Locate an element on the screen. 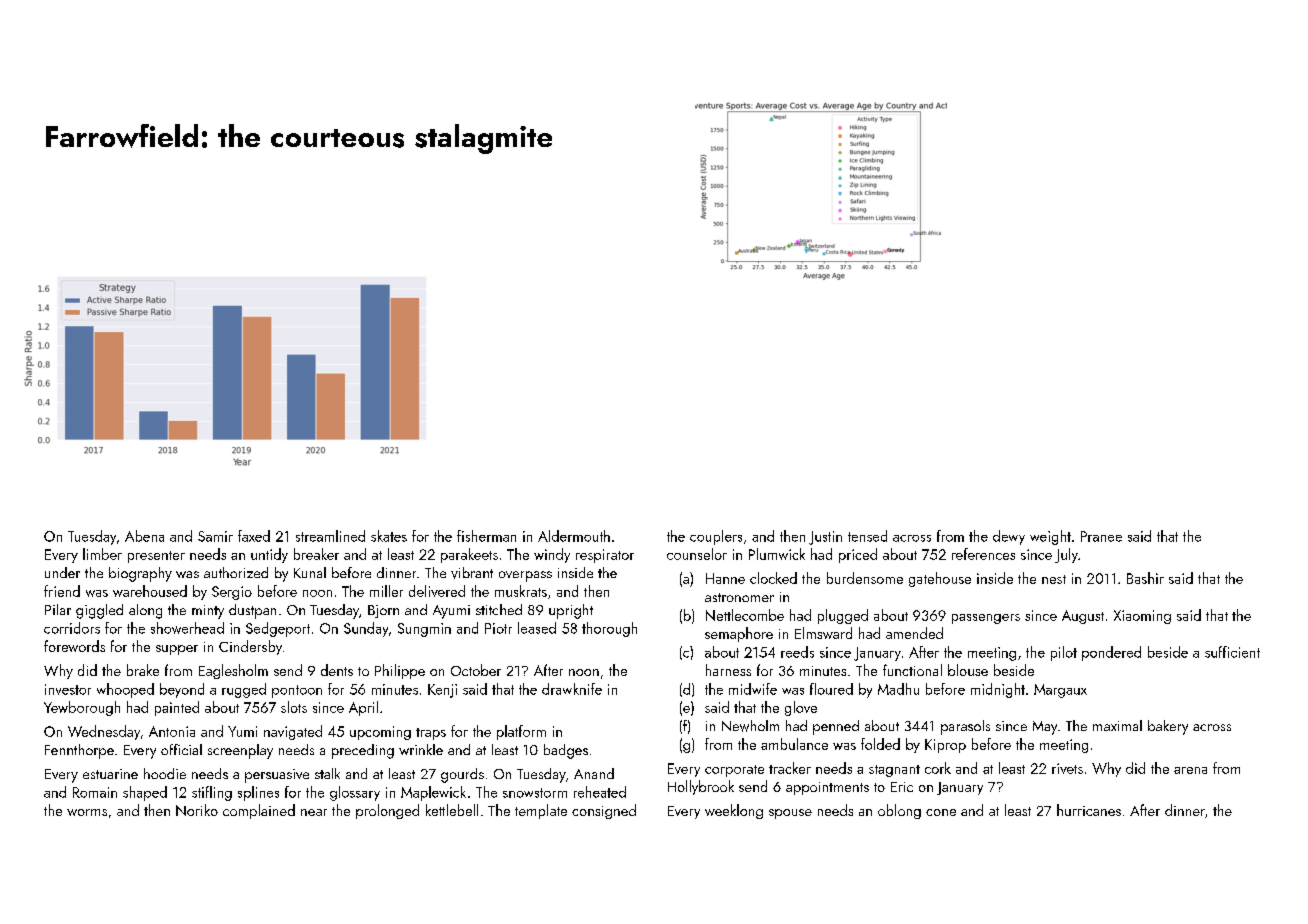 The height and width of the screenshot is (924, 1308). rivets is located at coordinates (1067, 768).
